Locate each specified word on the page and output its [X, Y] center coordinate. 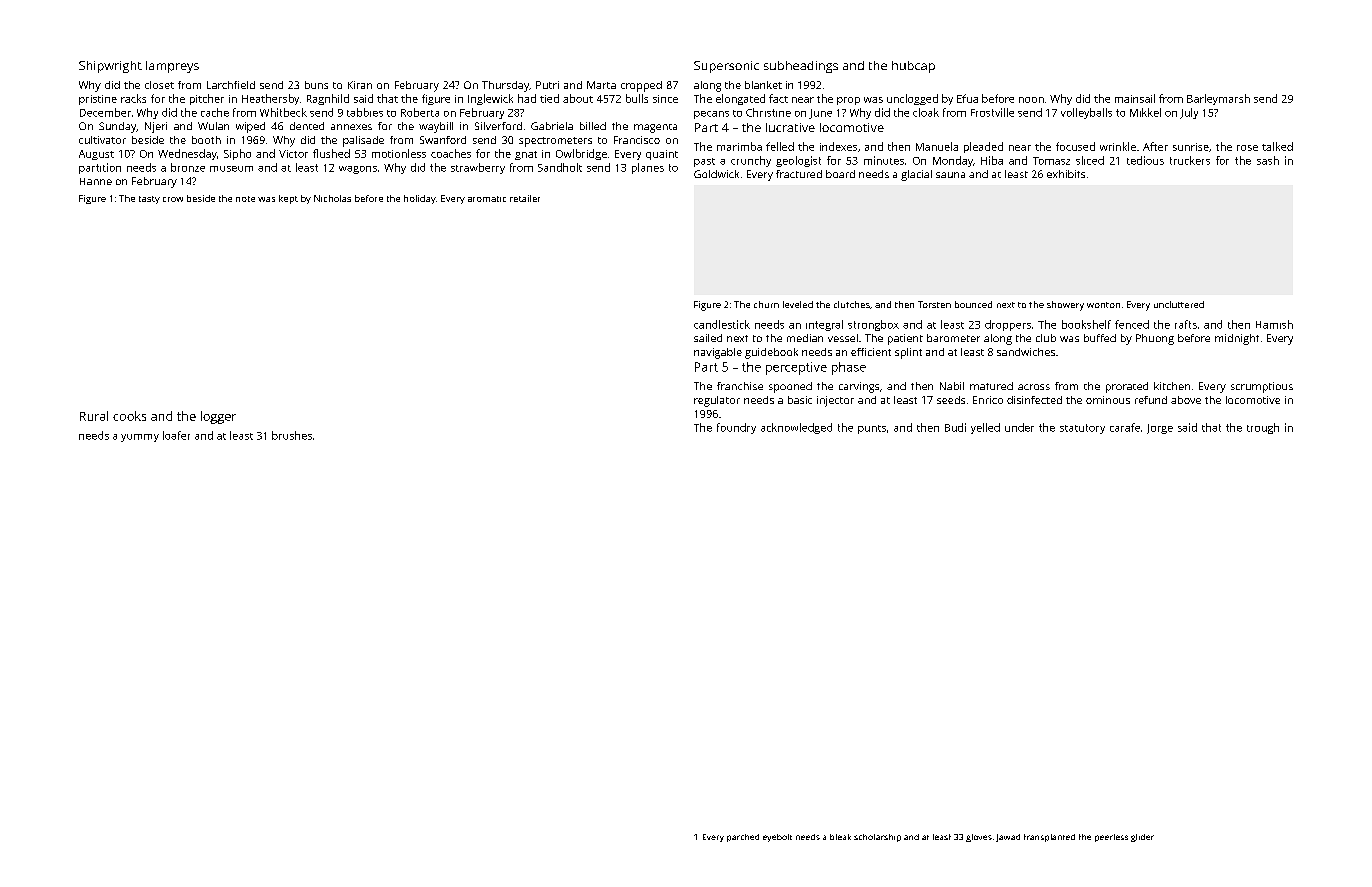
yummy [140, 438]
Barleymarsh [1218, 99]
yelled [985, 428]
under [1019, 427]
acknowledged [796, 428]
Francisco [637, 140]
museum [231, 169]
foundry [736, 428]
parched [743, 838]
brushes [292, 435]
